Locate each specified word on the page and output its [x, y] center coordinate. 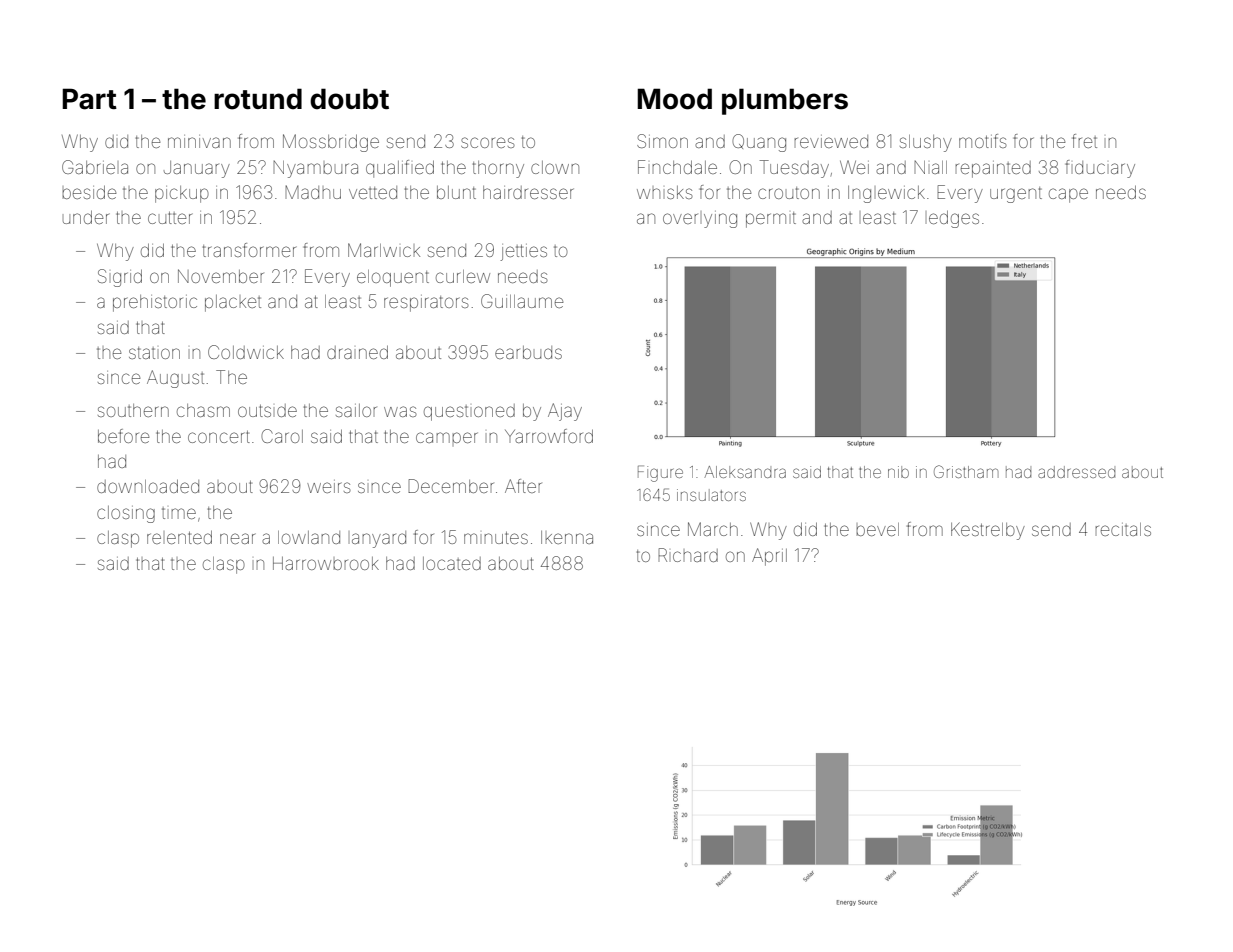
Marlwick [384, 250]
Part [89, 99]
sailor [356, 410]
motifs [983, 141]
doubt [349, 99]
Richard [688, 555]
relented [179, 537]
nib [898, 472]
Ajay [565, 412]
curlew [463, 276]
